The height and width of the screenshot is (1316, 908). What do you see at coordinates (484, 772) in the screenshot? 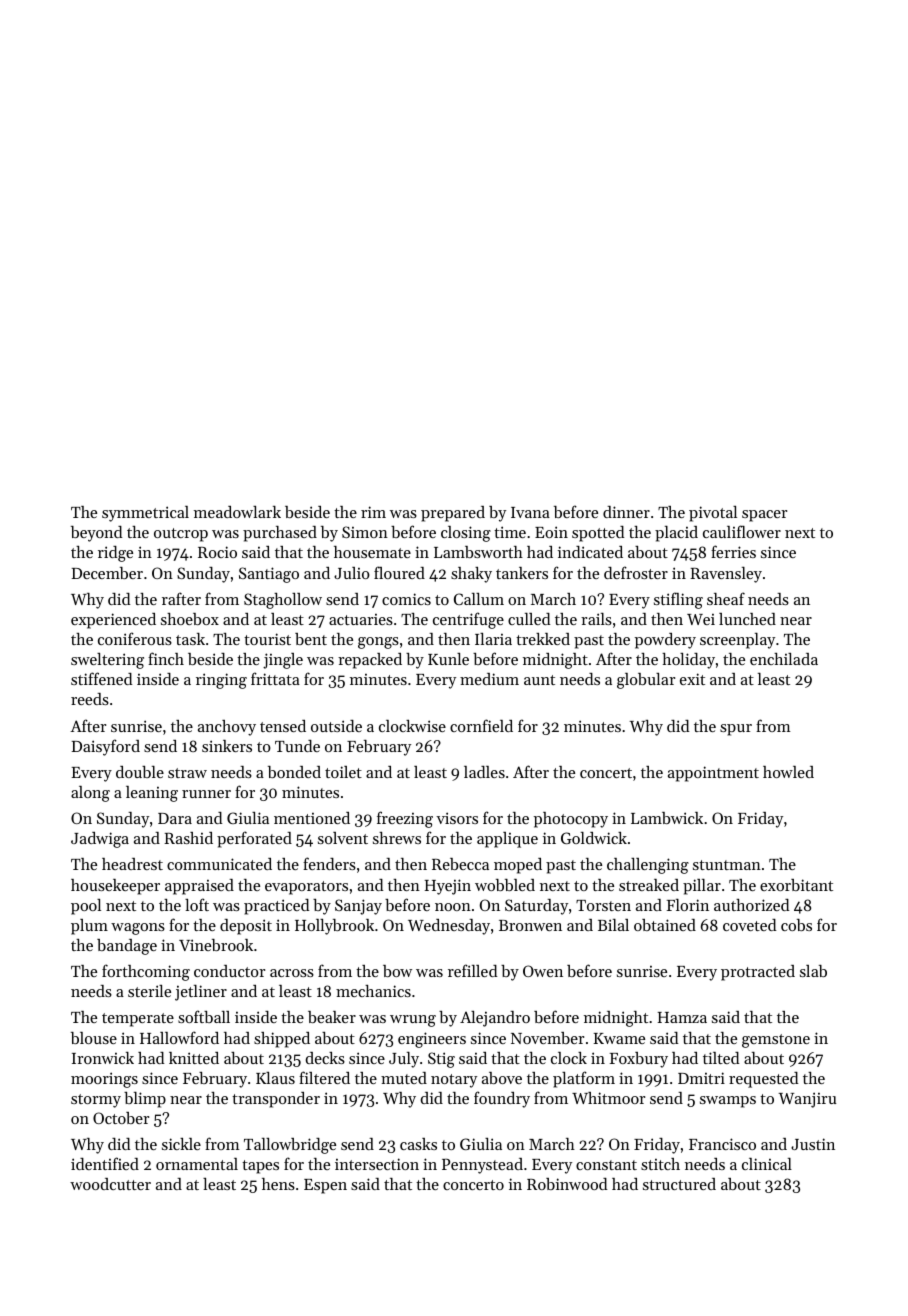
I see `ladles` at bounding box center [484, 772].
